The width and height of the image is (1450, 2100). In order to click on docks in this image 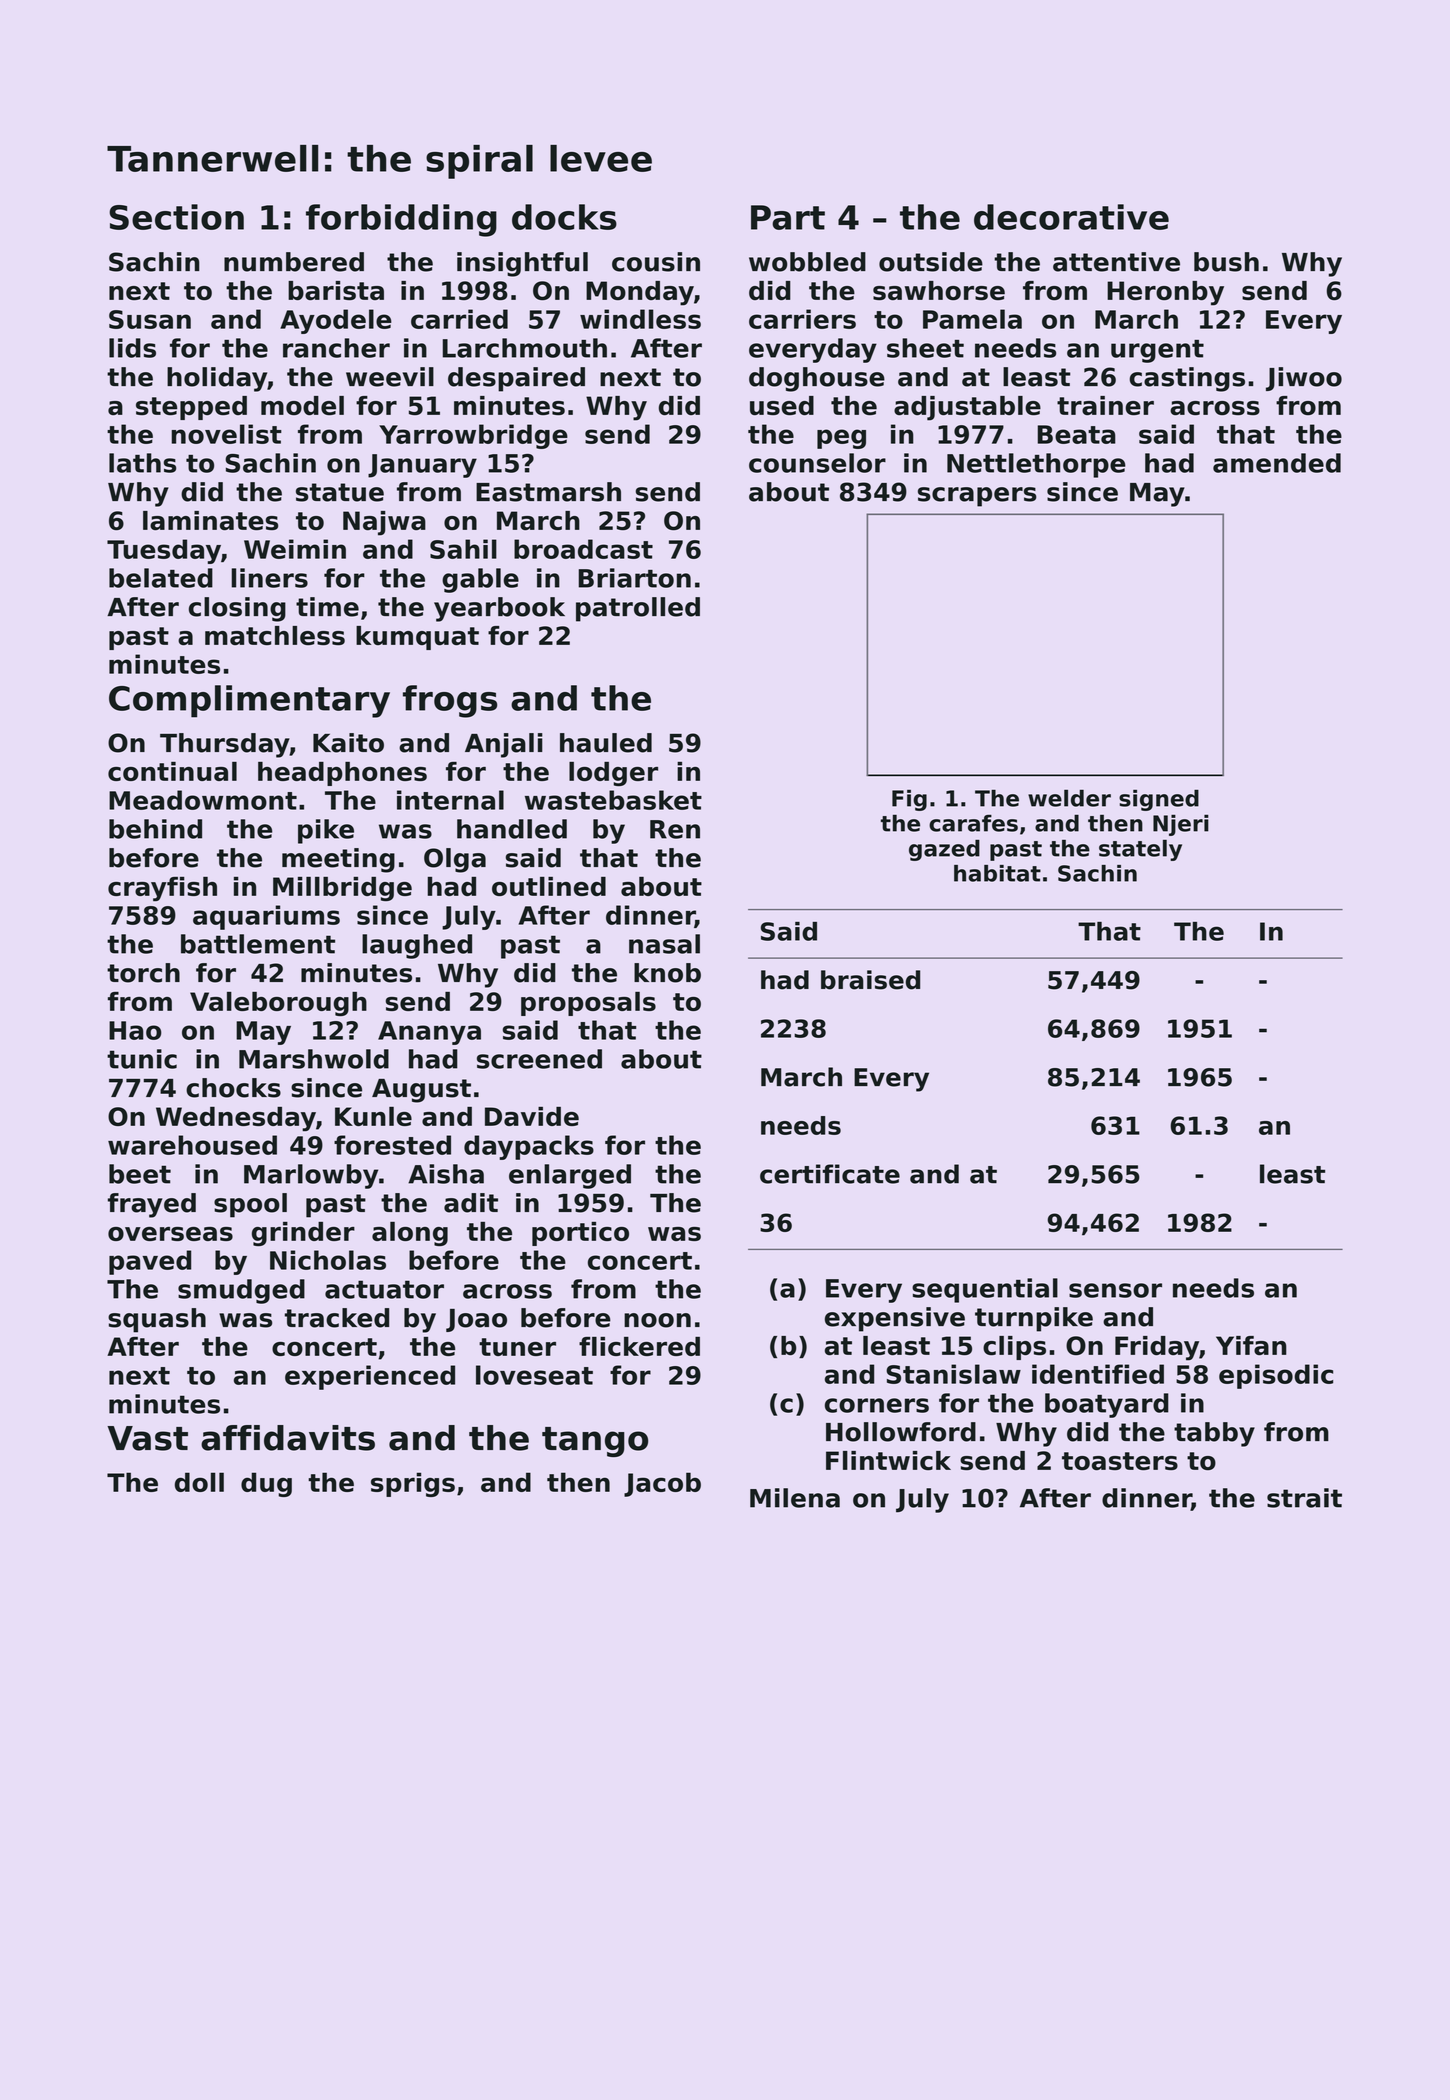, I will do `click(564, 217)`.
